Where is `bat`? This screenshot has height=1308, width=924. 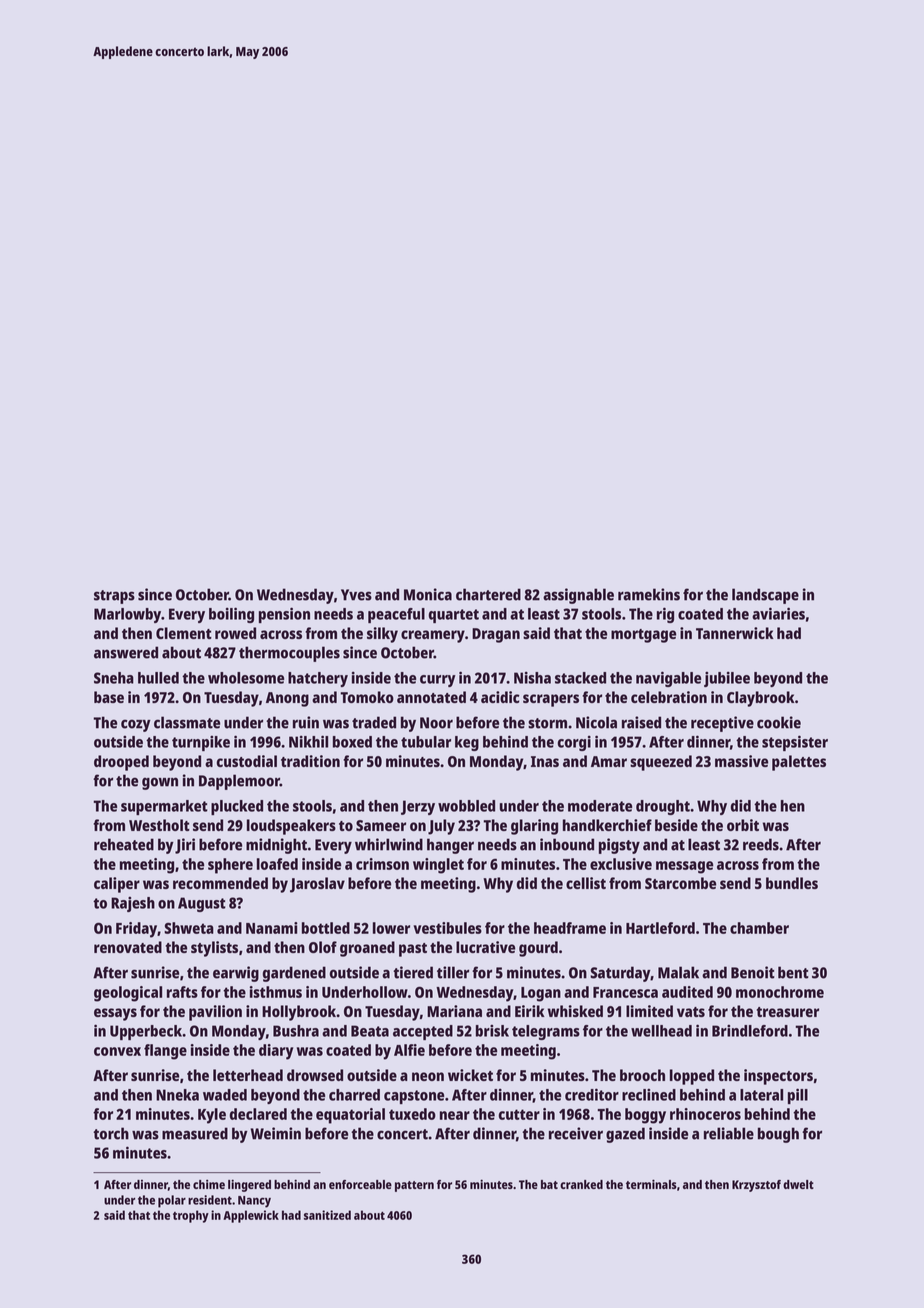 bat is located at coordinates (549, 1184).
